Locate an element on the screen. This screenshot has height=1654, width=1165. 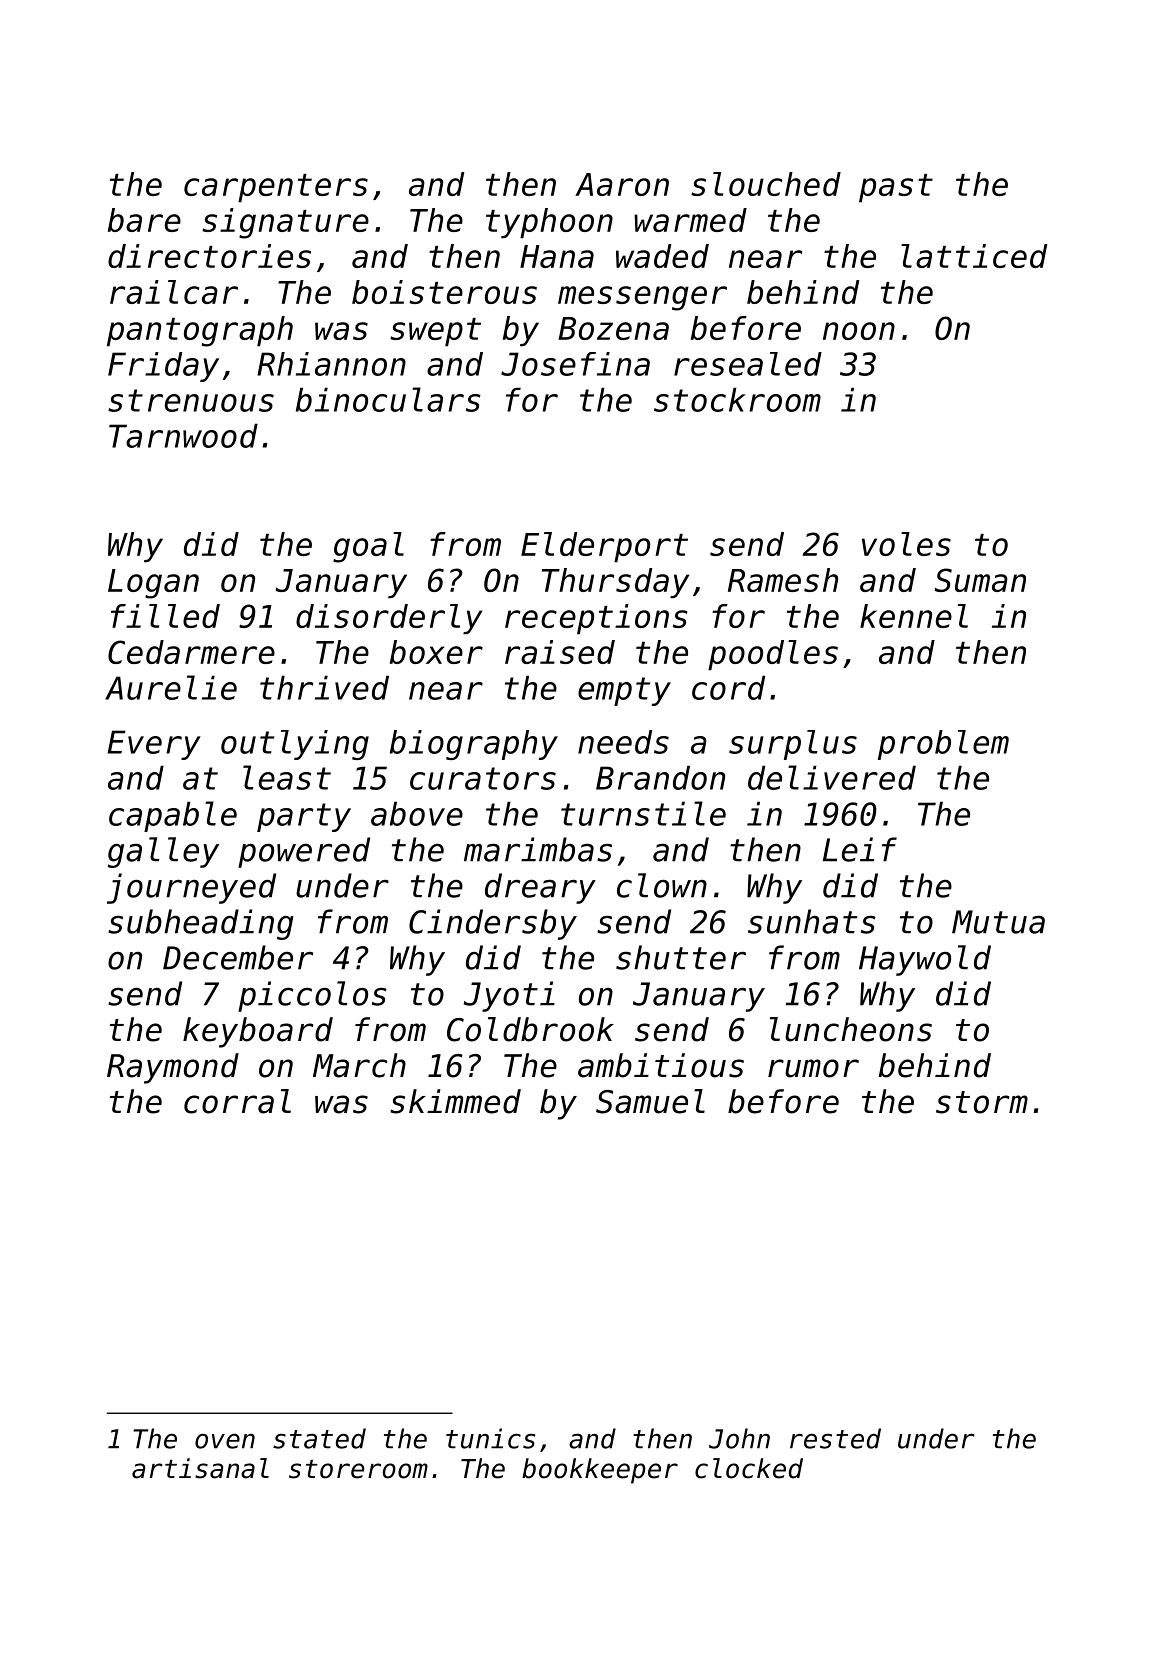
Leif is located at coordinates (860, 849).
